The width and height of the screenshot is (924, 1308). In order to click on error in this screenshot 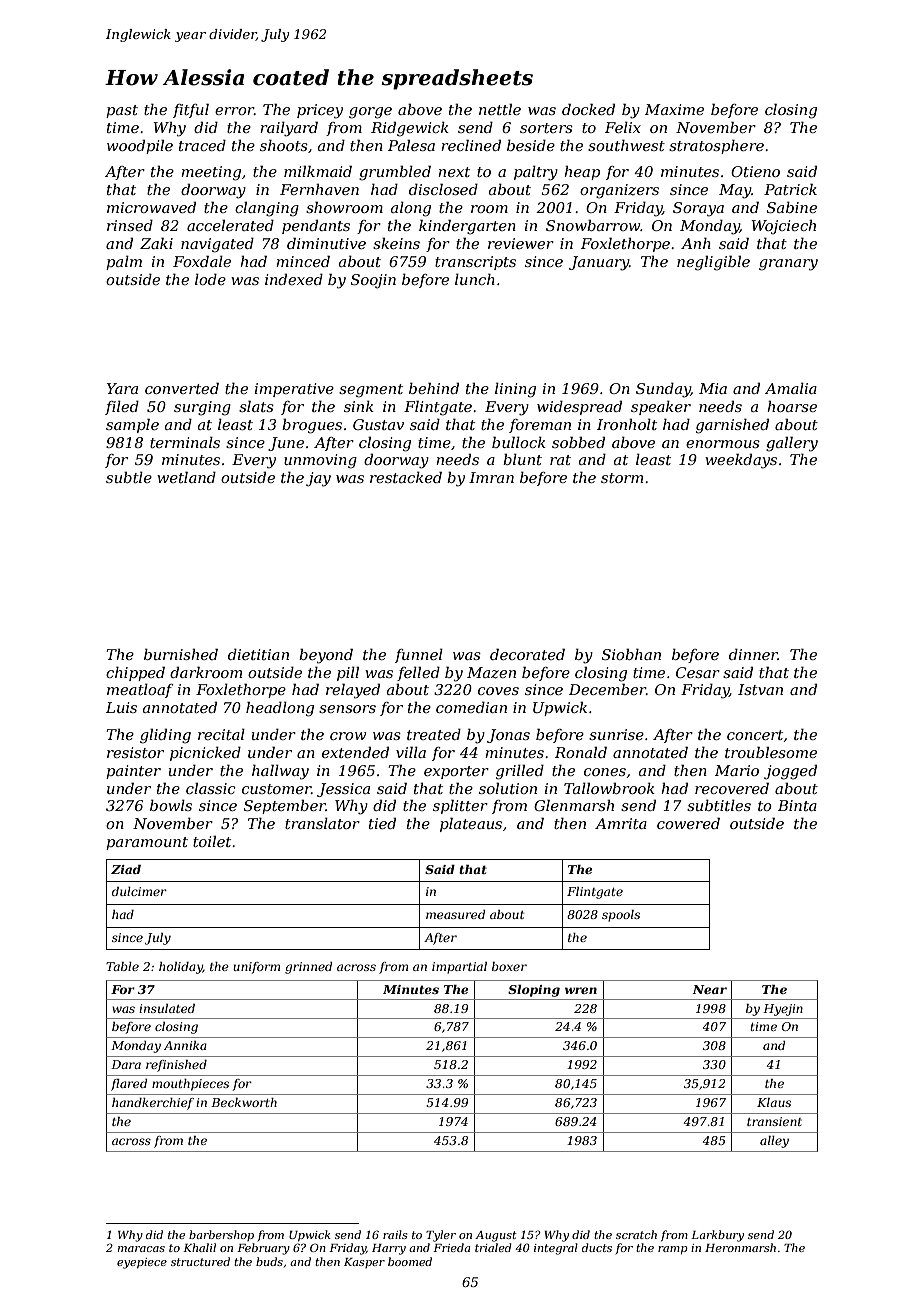, I will do `click(234, 111)`.
